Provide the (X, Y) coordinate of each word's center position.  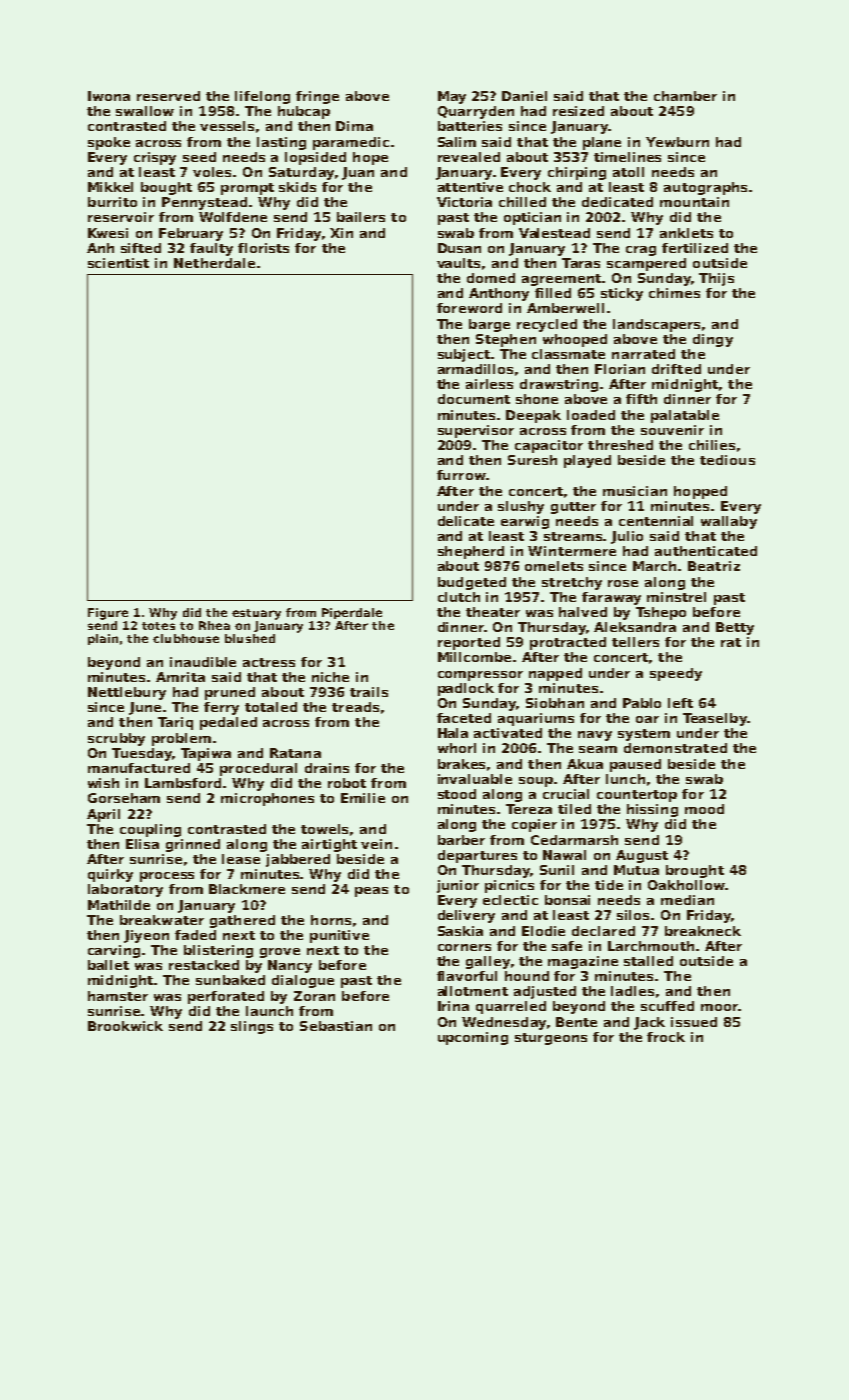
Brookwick (125, 1026)
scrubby (116, 739)
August (642, 856)
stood (457, 794)
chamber (685, 96)
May (452, 97)
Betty (735, 628)
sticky (622, 294)
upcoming (473, 1038)
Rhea (214, 625)
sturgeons (551, 1039)
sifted (141, 248)
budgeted (472, 583)
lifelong (262, 97)
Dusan (459, 248)
